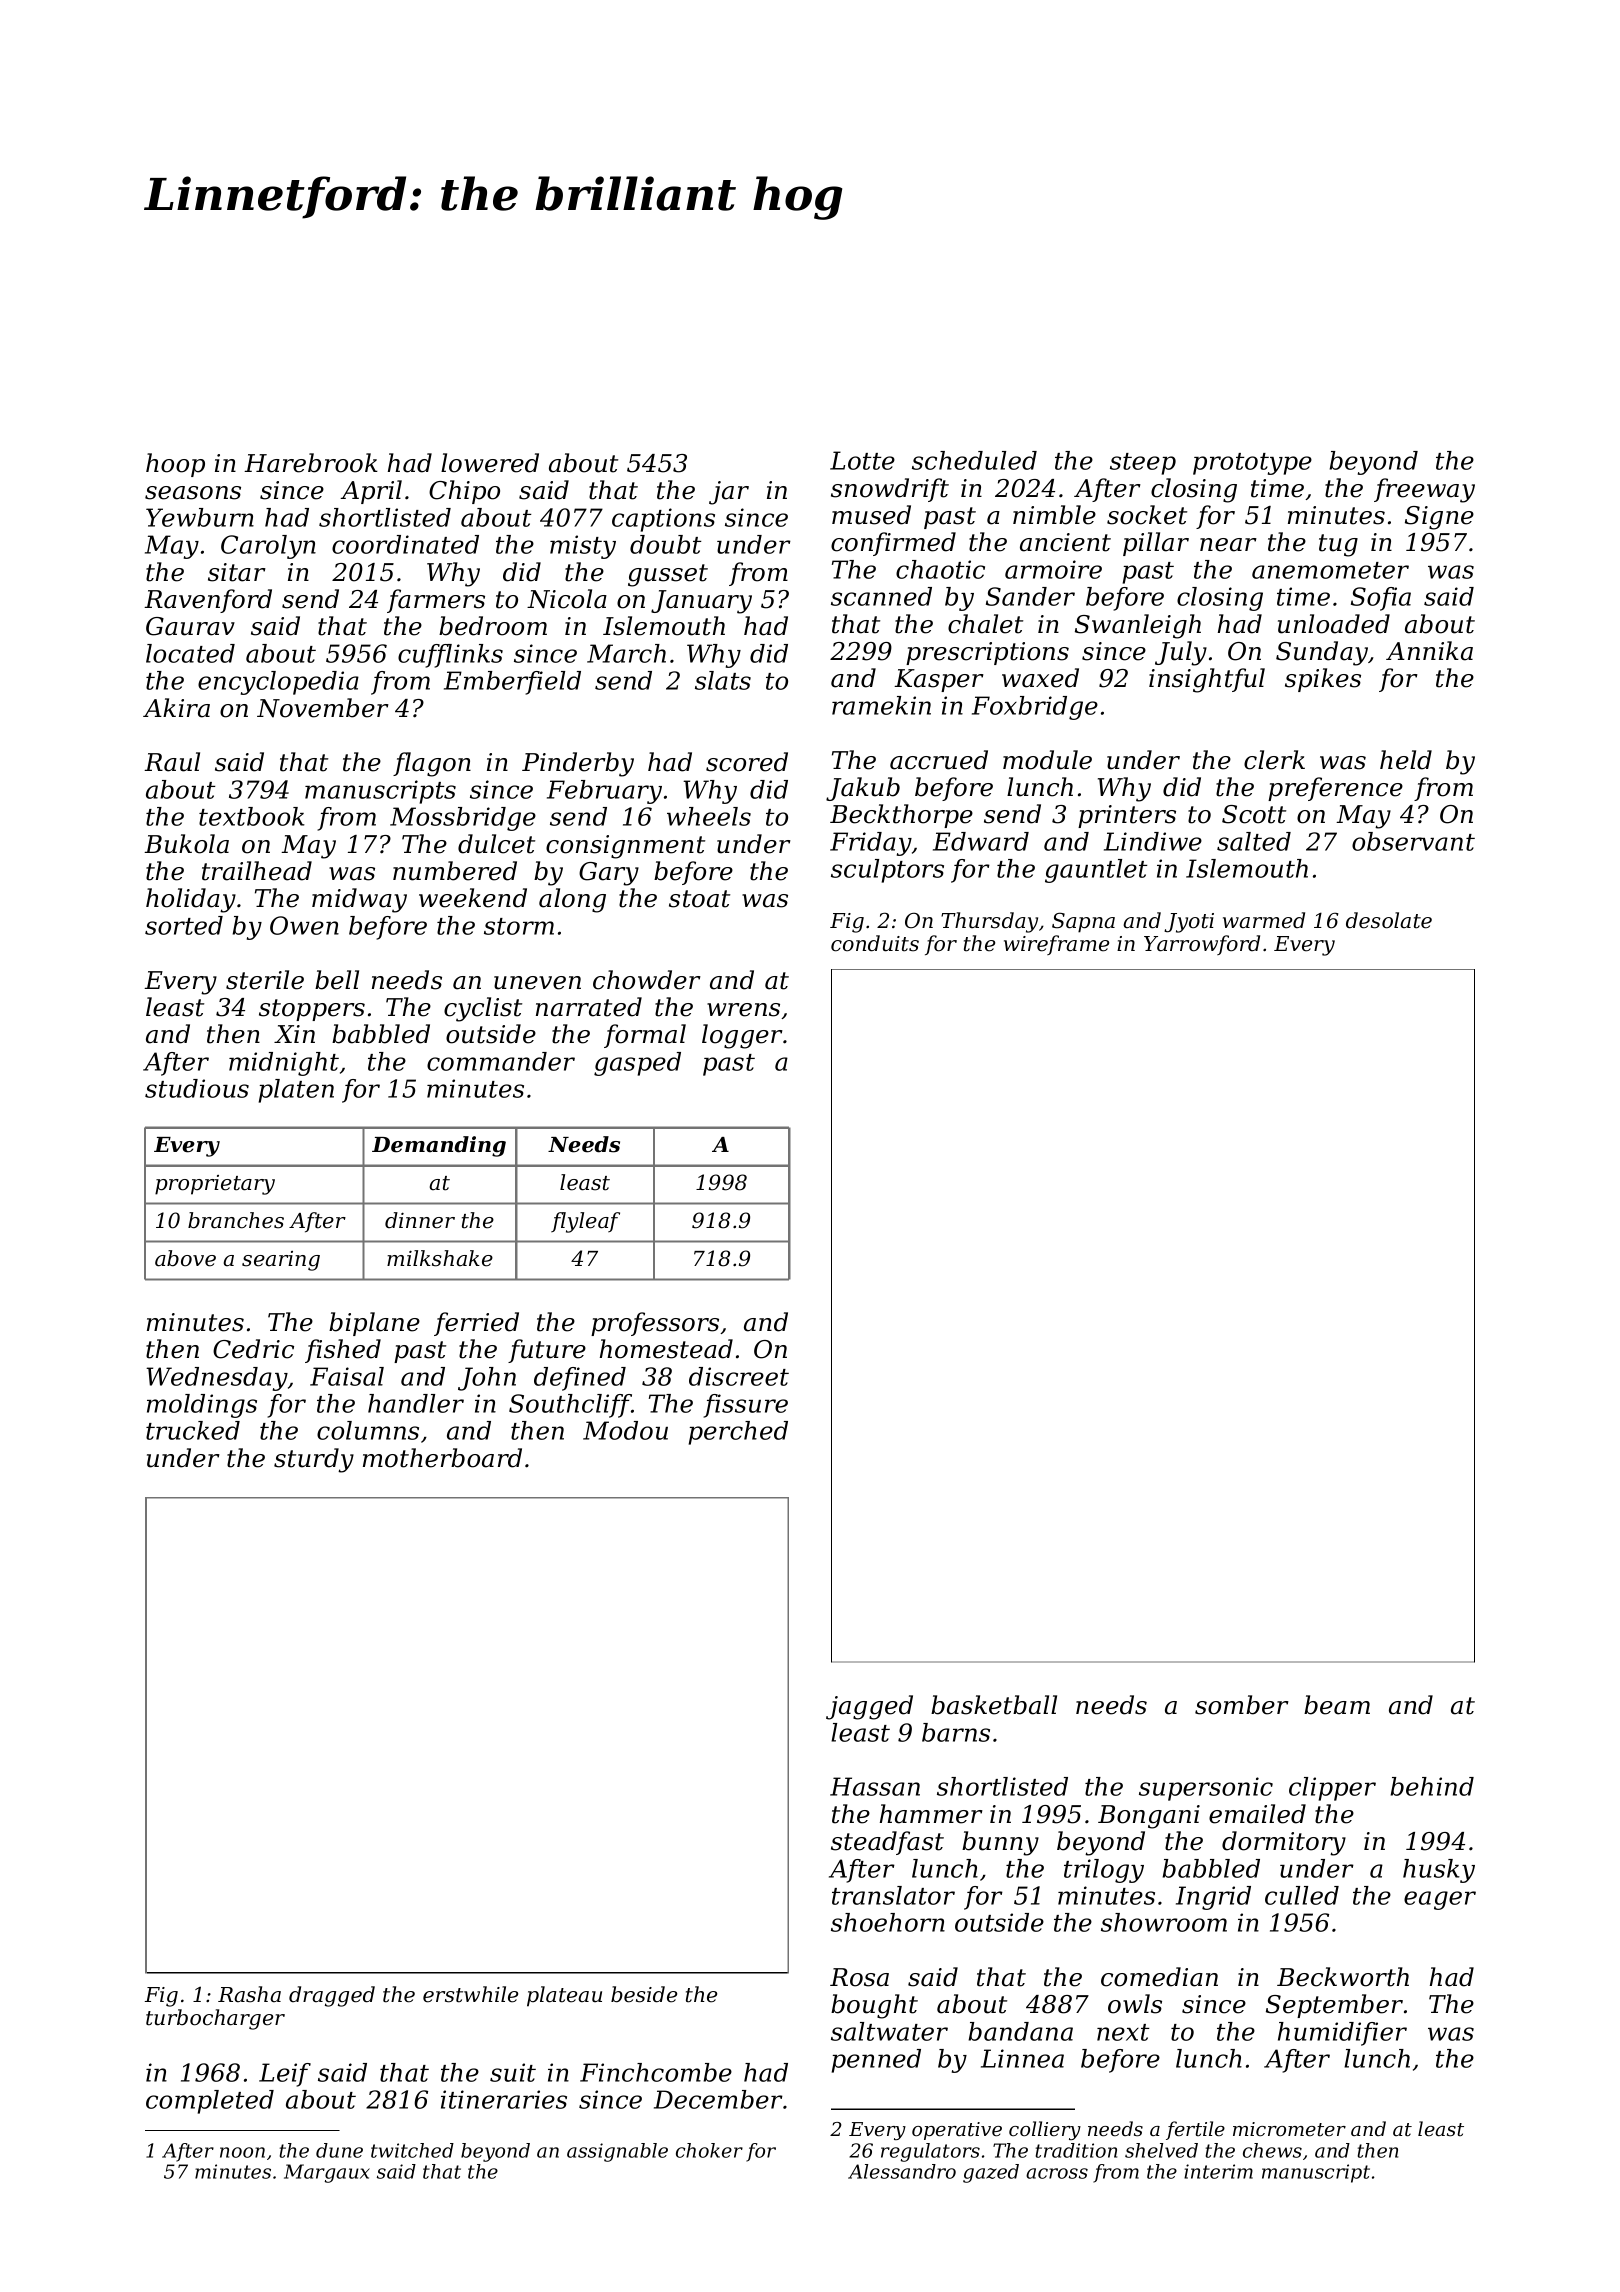 This screenshot has width=1620, height=2292. Describe the element at coordinates (1389, 920) in the screenshot. I see `desolate` at that location.
